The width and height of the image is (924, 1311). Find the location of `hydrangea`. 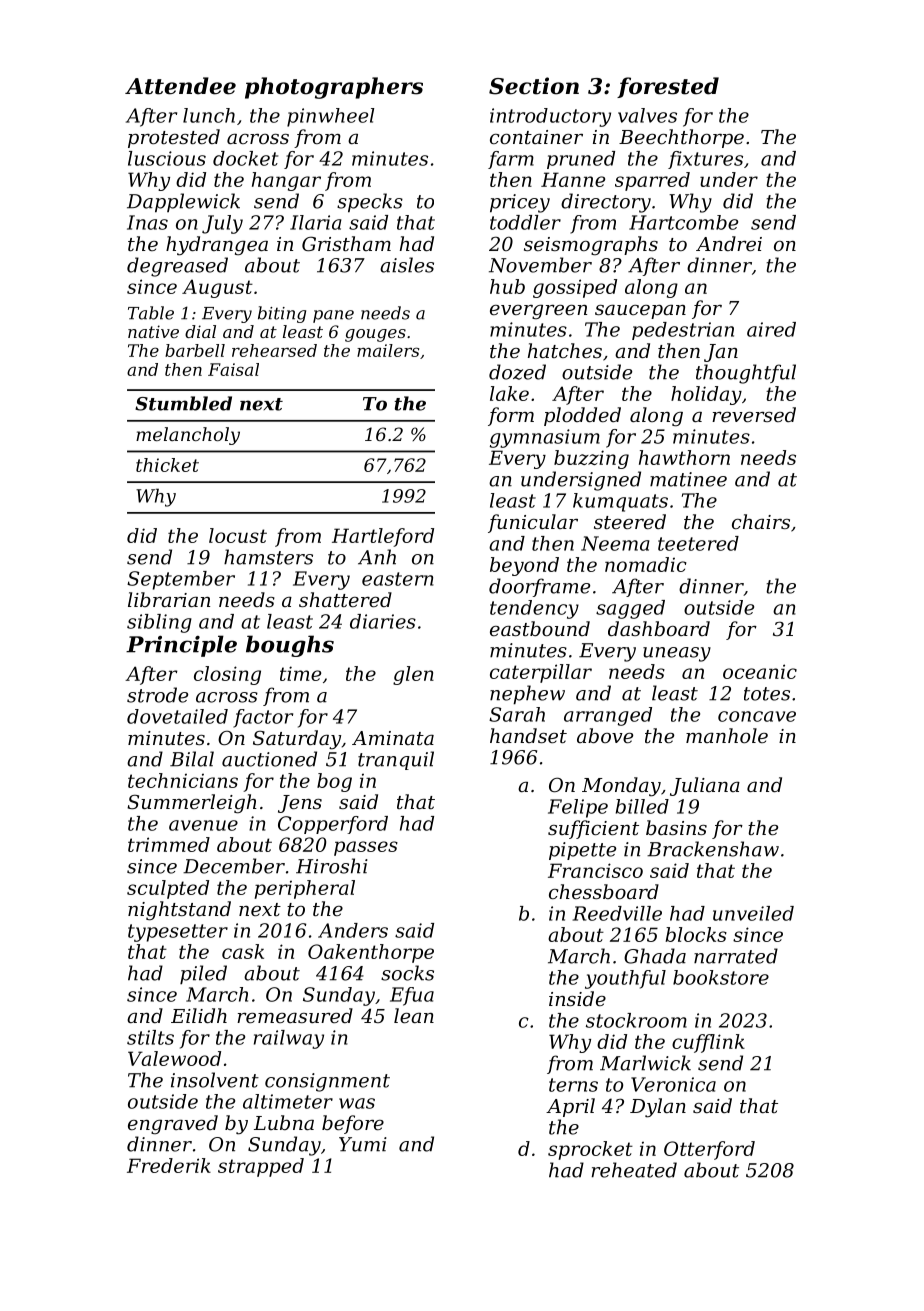

hydrangea is located at coordinates (217, 246).
